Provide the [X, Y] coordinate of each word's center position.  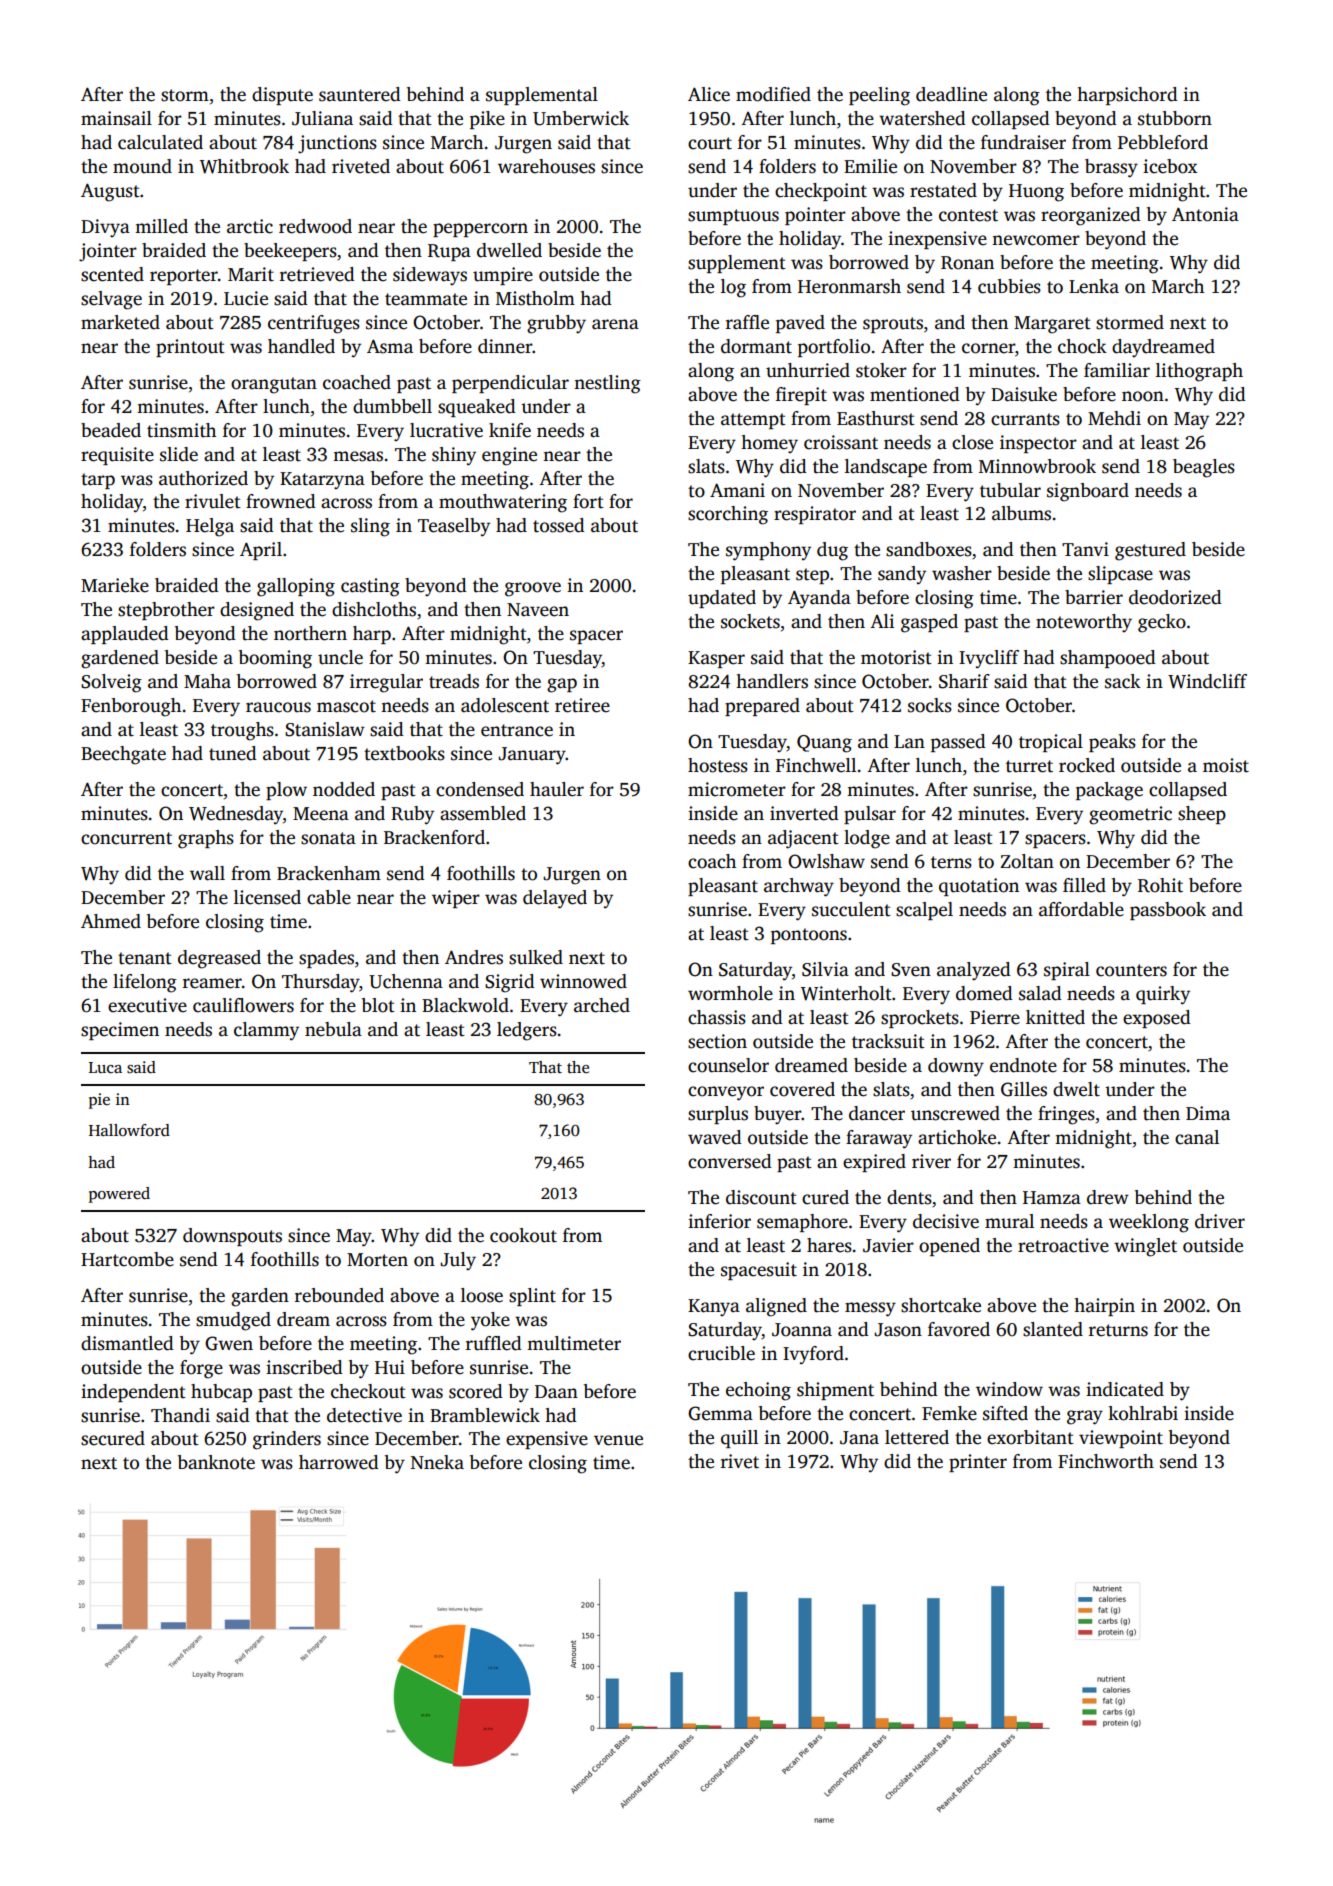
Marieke [115, 585]
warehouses [546, 166]
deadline [951, 94]
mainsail [116, 118]
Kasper [716, 659]
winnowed [583, 981]
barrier [1094, 597]
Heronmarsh [849, 286]
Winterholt [846, 993]
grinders [287, 1440]
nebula [333, 1029]
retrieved [317, 274]
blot [378, 1005]
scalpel [924, 911]
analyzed [974, 971]
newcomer [1036, 240]
